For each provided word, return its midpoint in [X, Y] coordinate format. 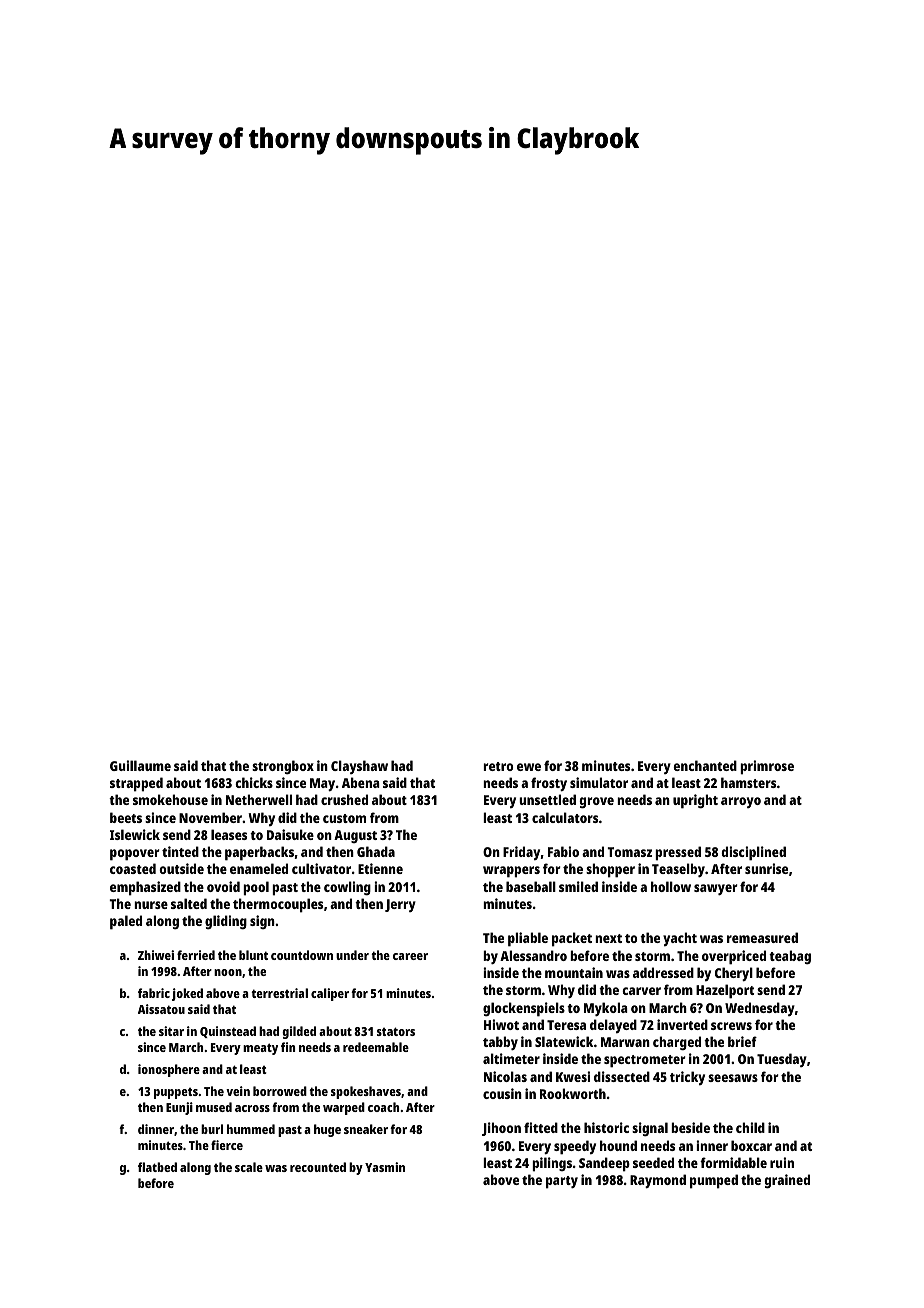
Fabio [563, 851]
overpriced [734, 957]
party [562, 1182]
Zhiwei [156, 955]
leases [229, 834]
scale [249, 1167]
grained [787, 1181]
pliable [528, 939]
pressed [678, 853]
